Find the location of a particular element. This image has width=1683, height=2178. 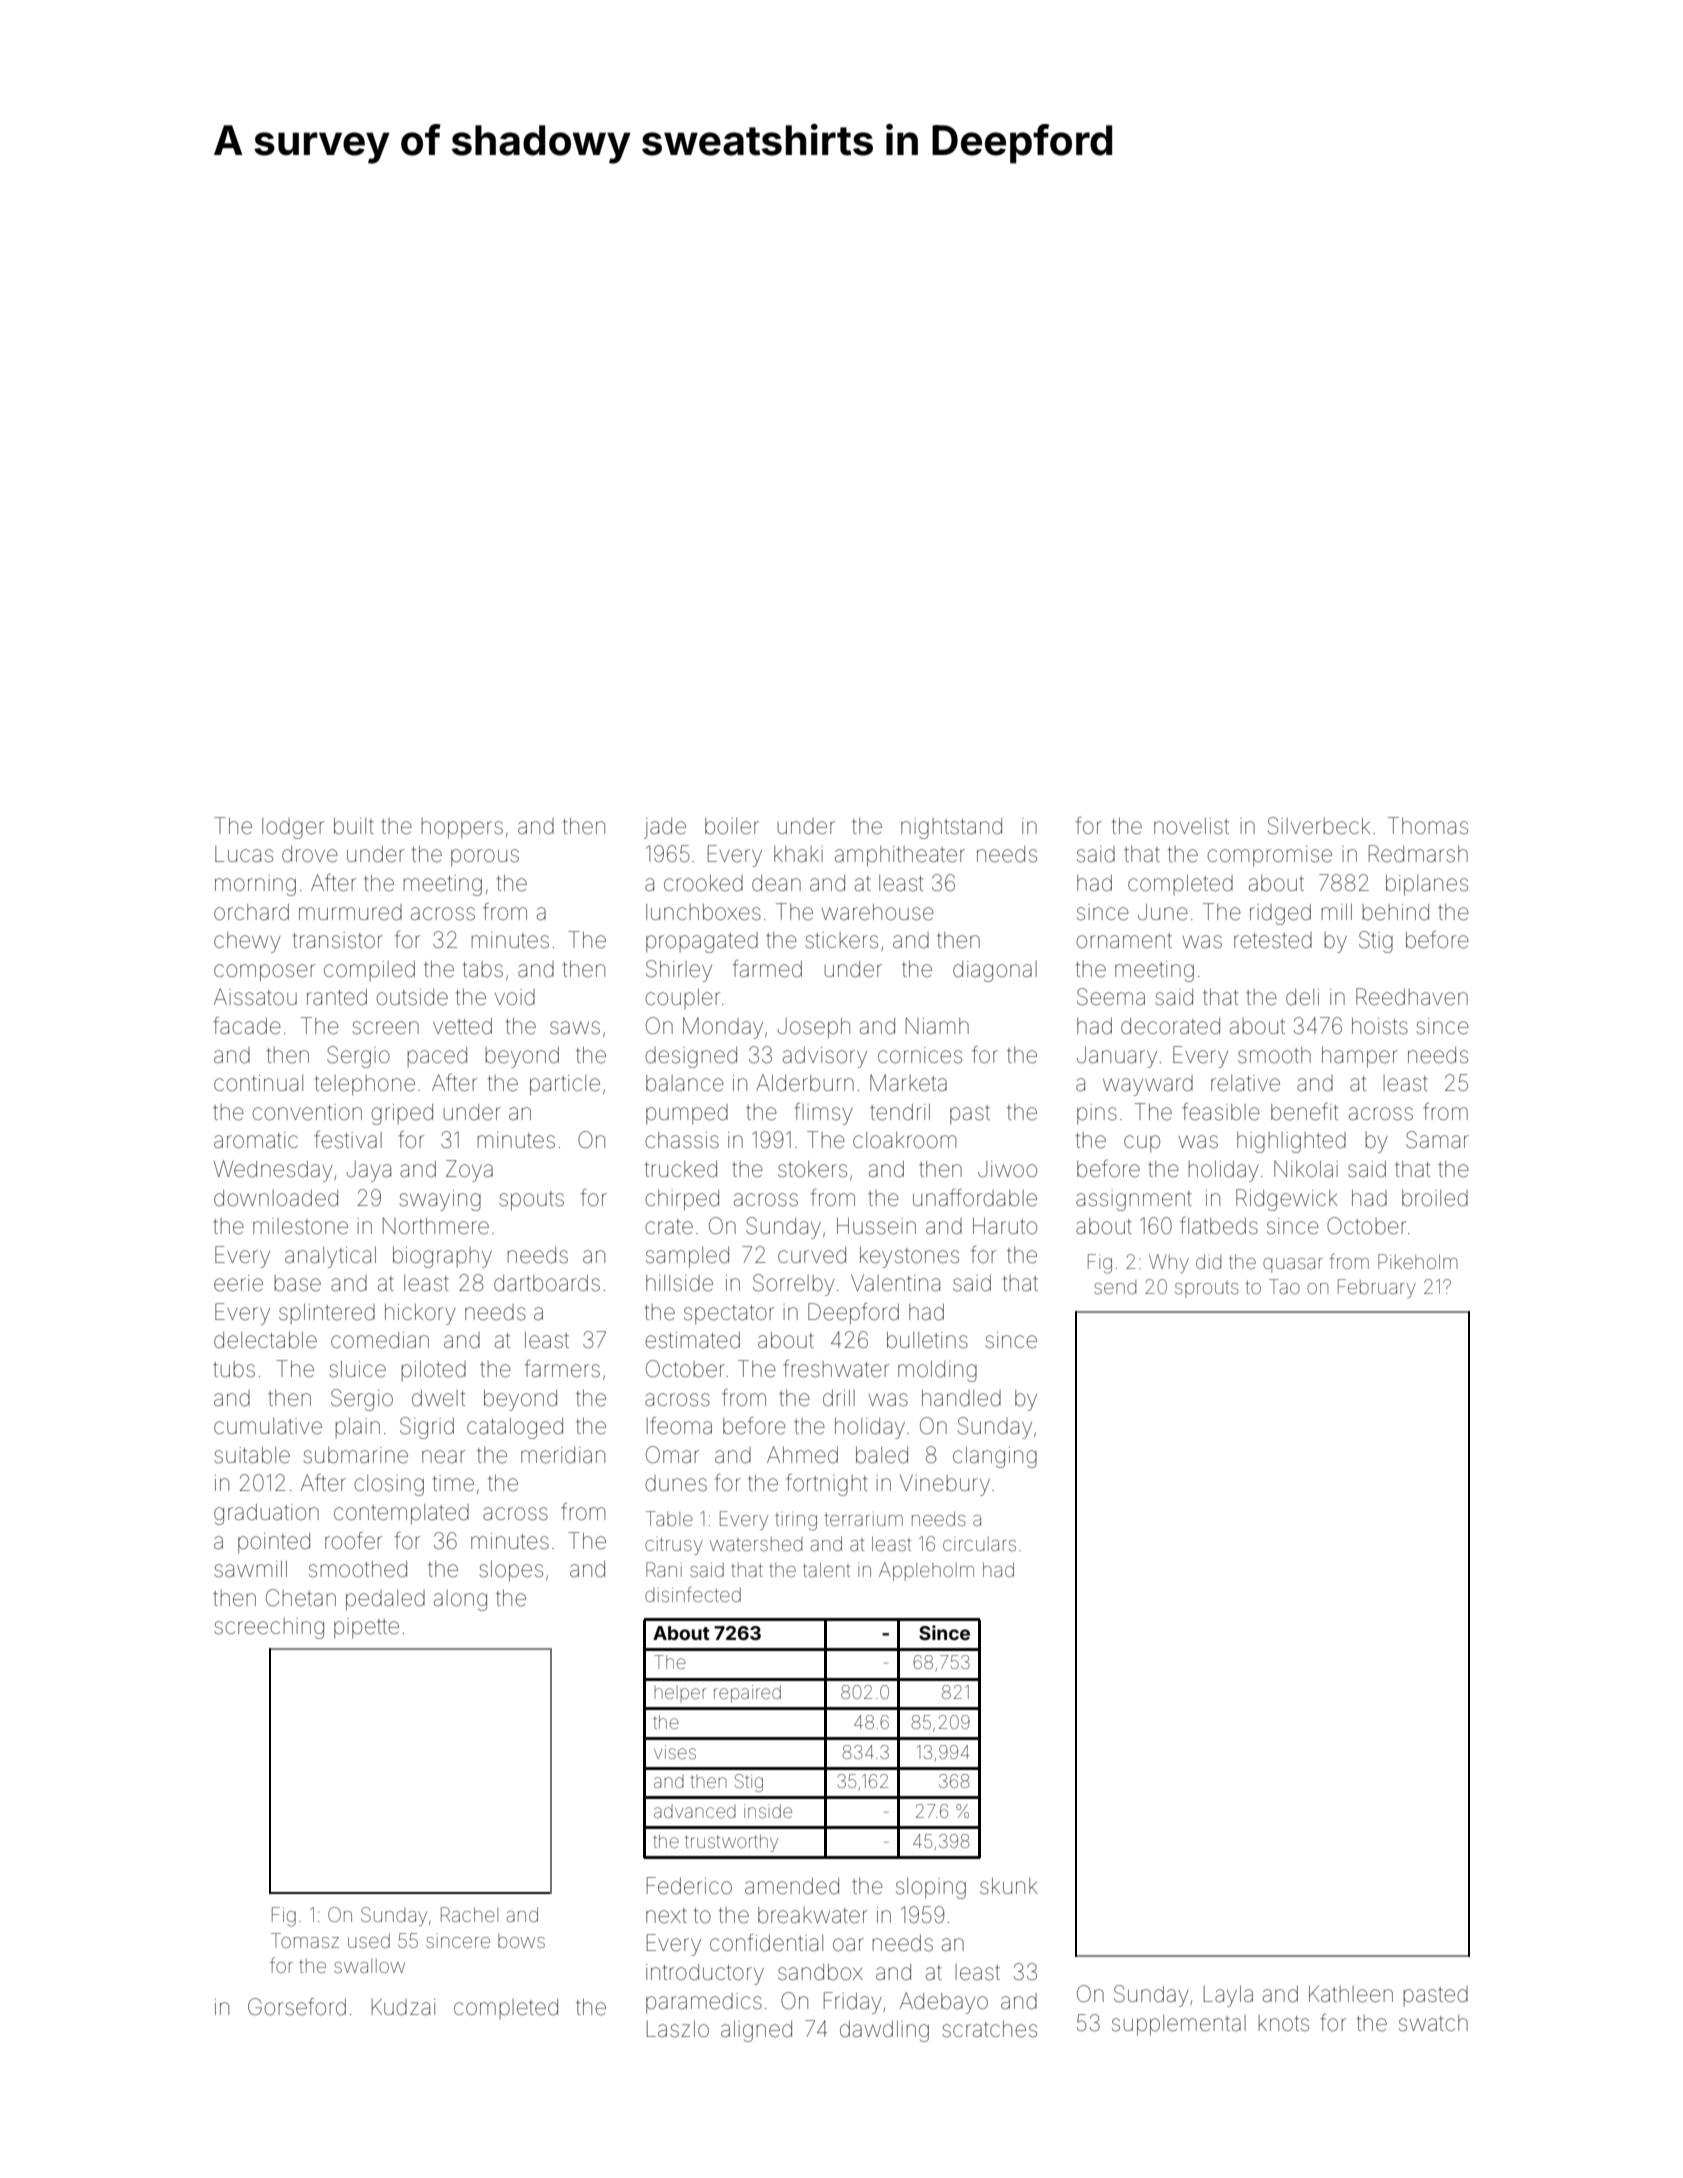

pipette is located at coordinates (366, 1628).
